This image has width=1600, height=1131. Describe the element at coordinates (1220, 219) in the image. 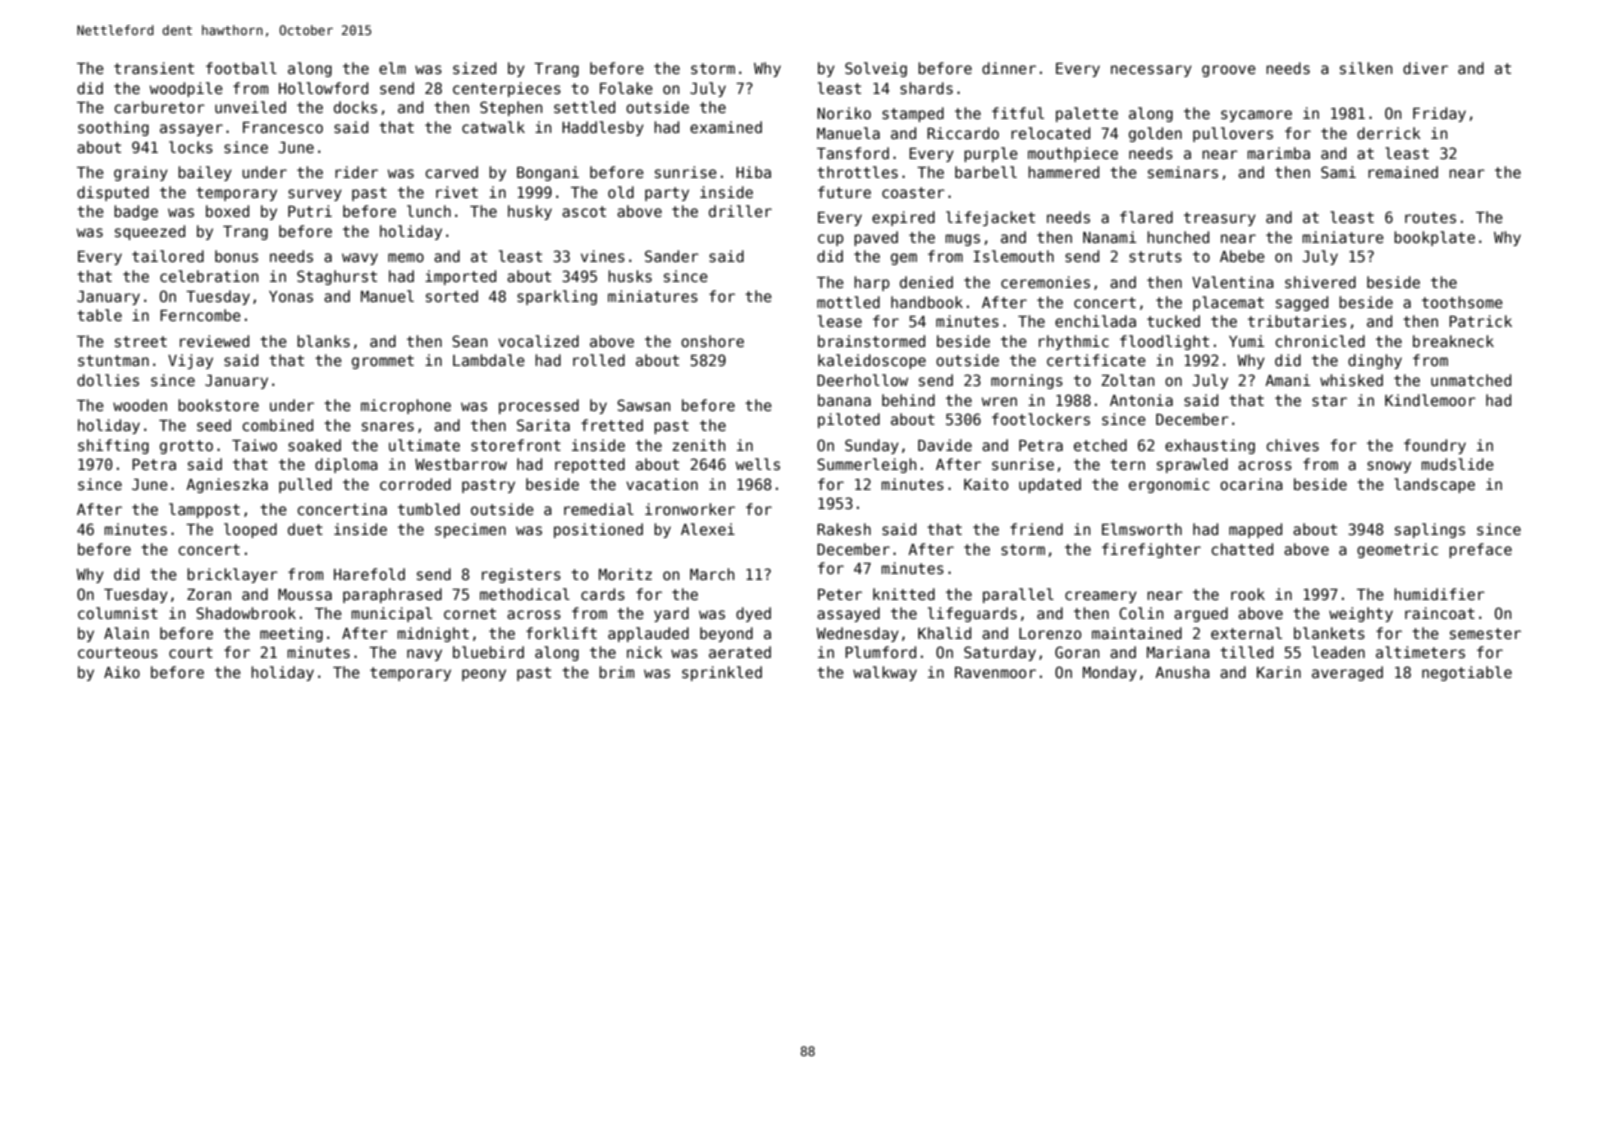

I see `treasury` at that location.
